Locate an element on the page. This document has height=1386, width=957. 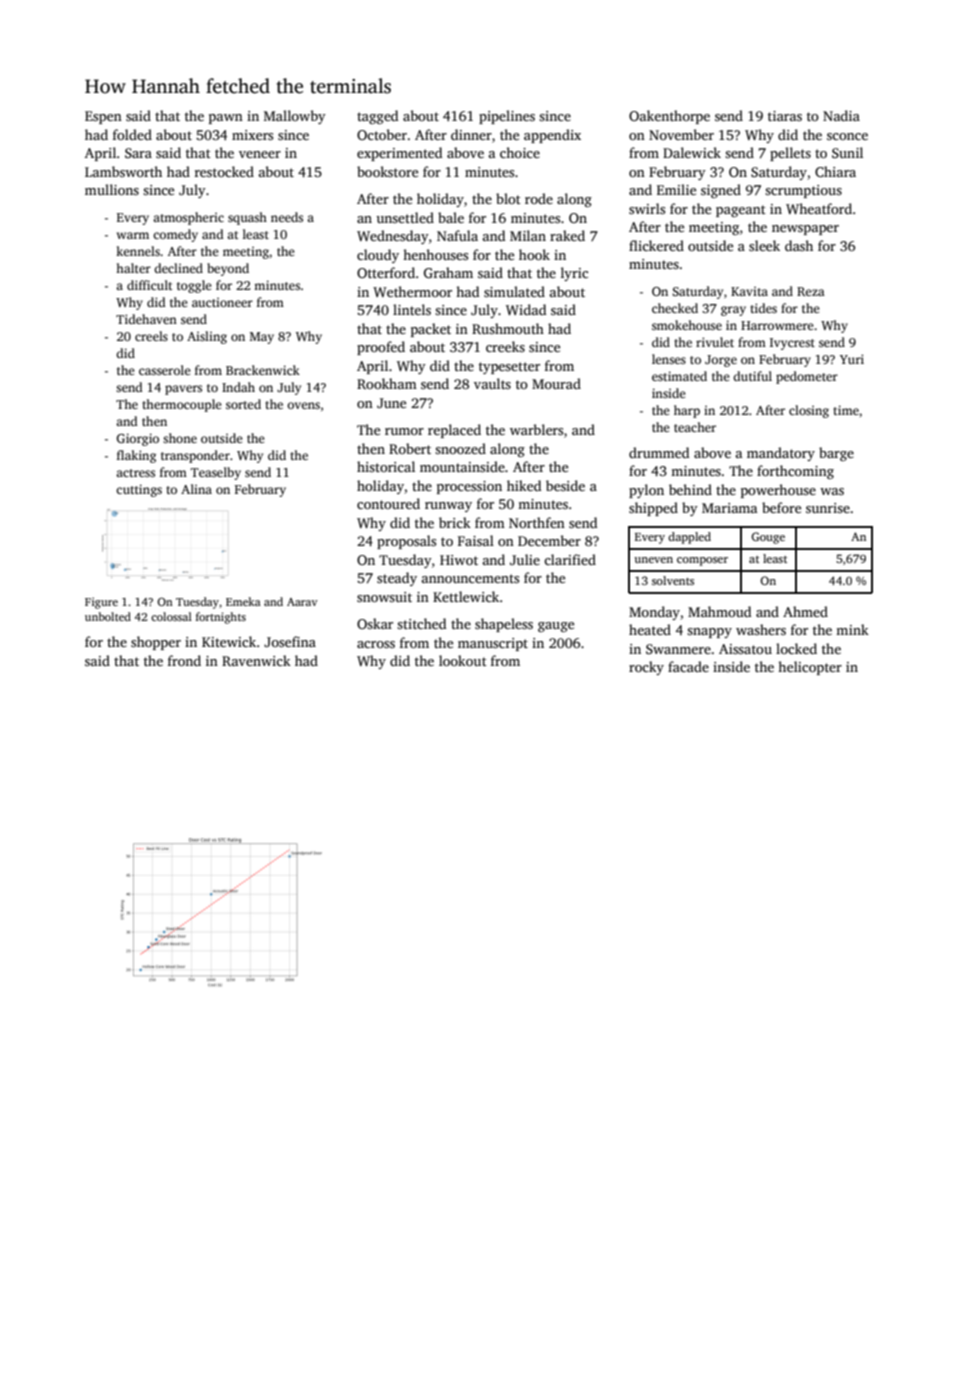
facade is located at coordinates (688, 666).
